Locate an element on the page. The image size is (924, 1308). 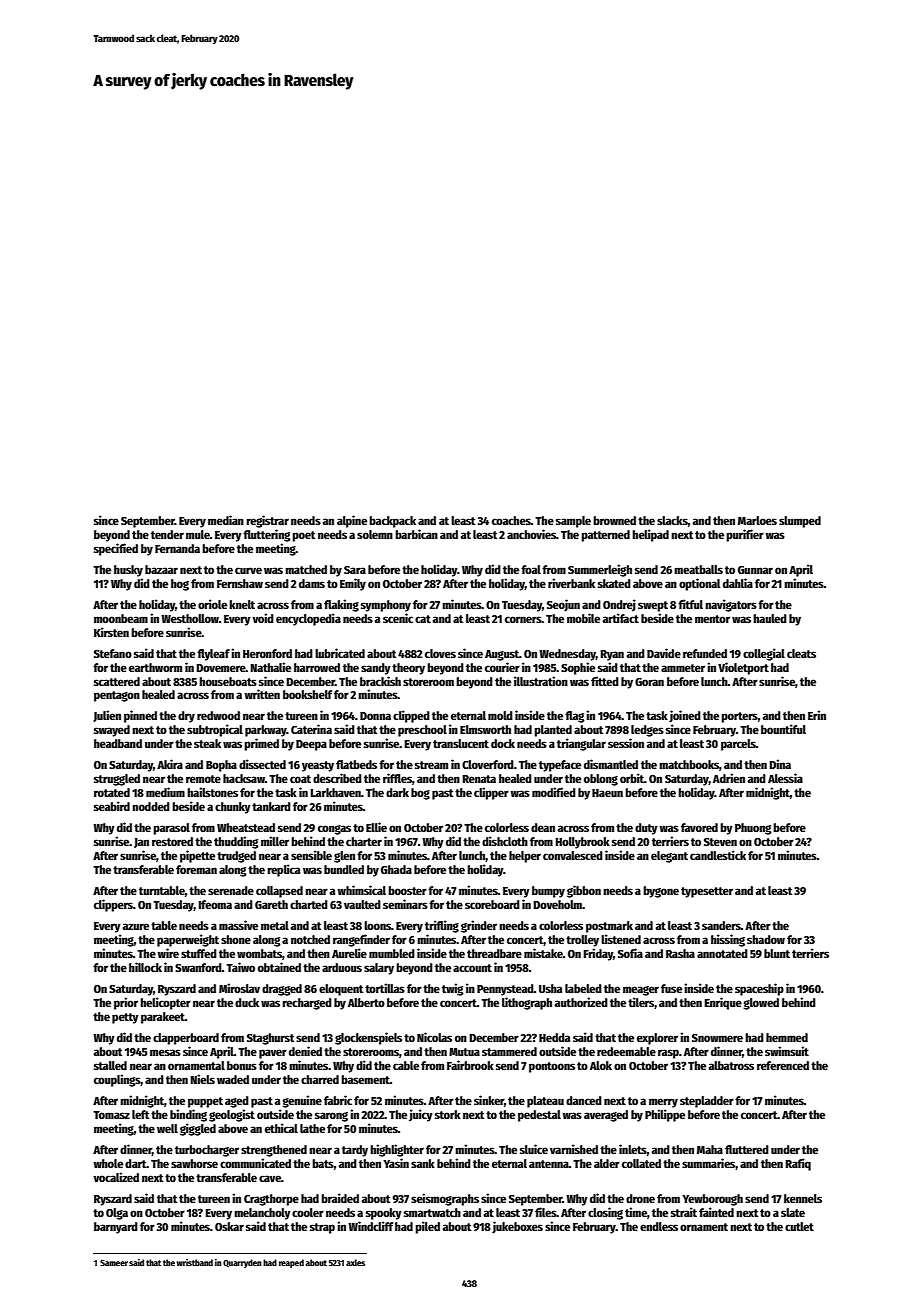
dark is located at coordinates (397, 792).
